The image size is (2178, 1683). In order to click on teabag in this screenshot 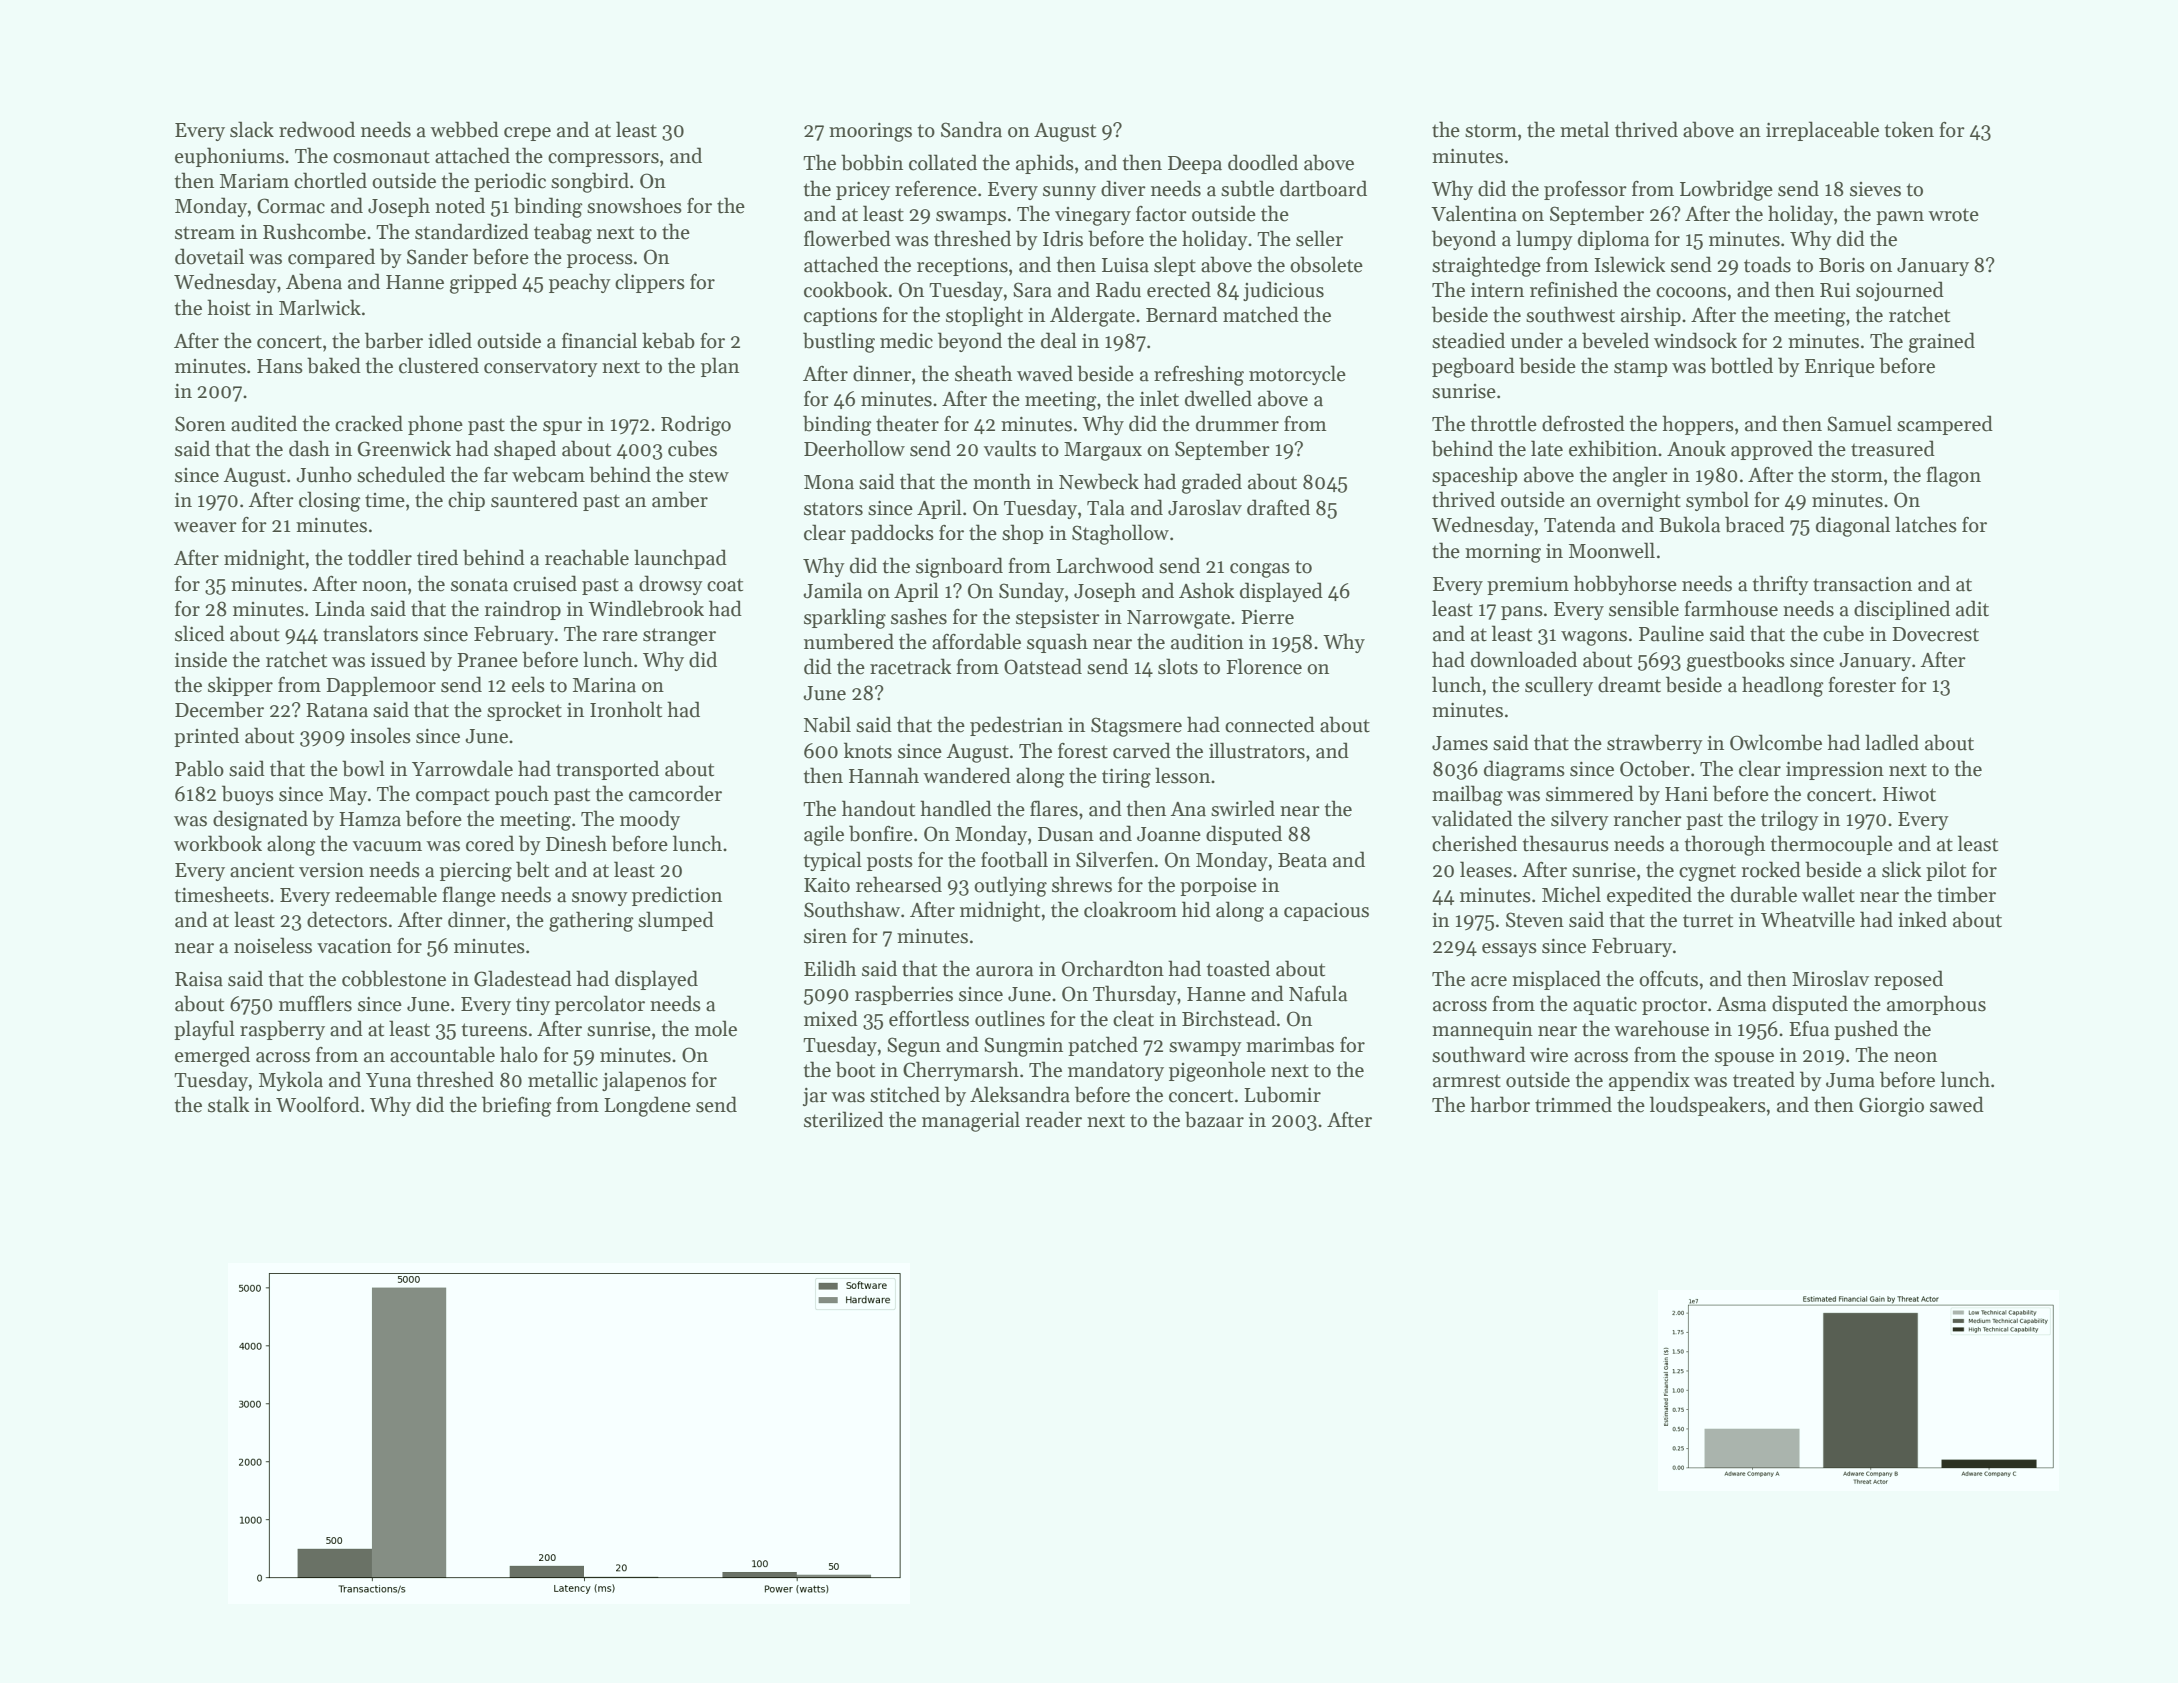, I will do `click(563, 233)`.
